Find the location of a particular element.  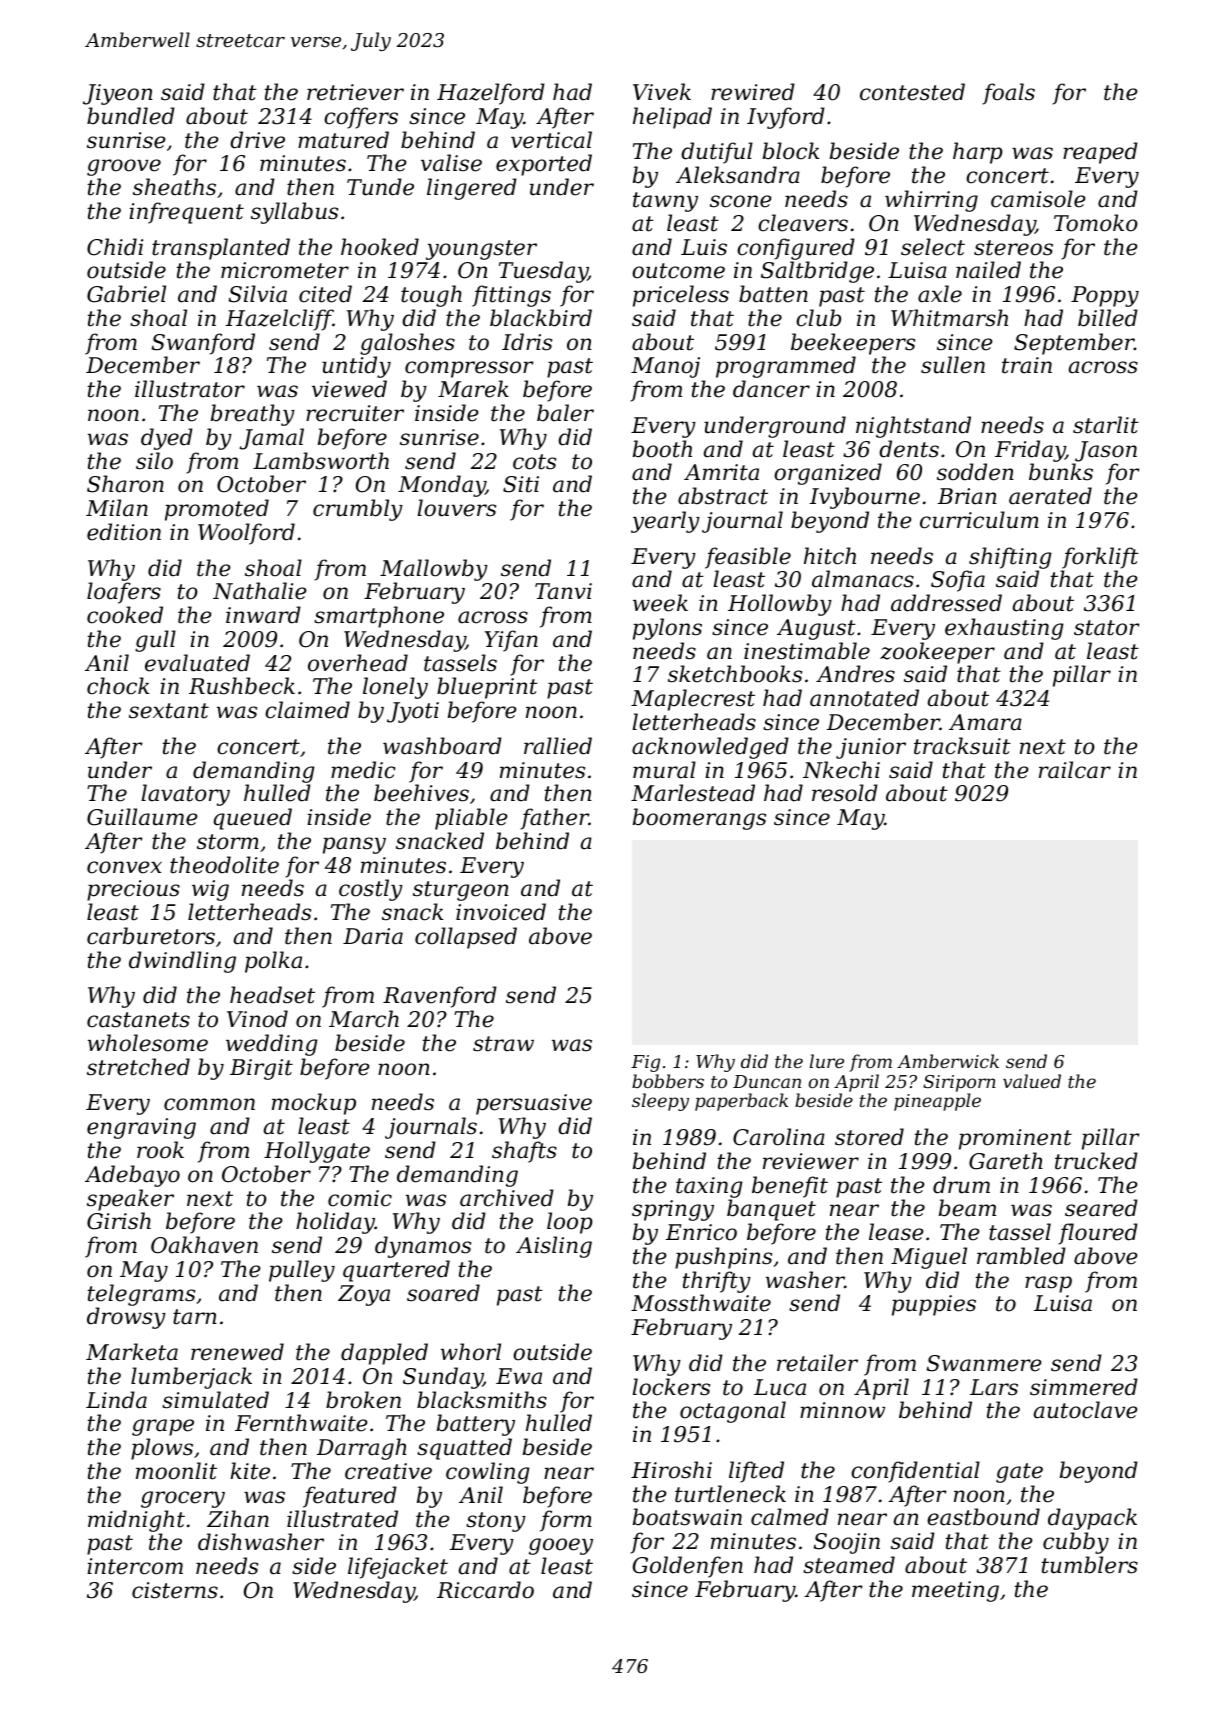

cots is located at coordinates (534, 462).
